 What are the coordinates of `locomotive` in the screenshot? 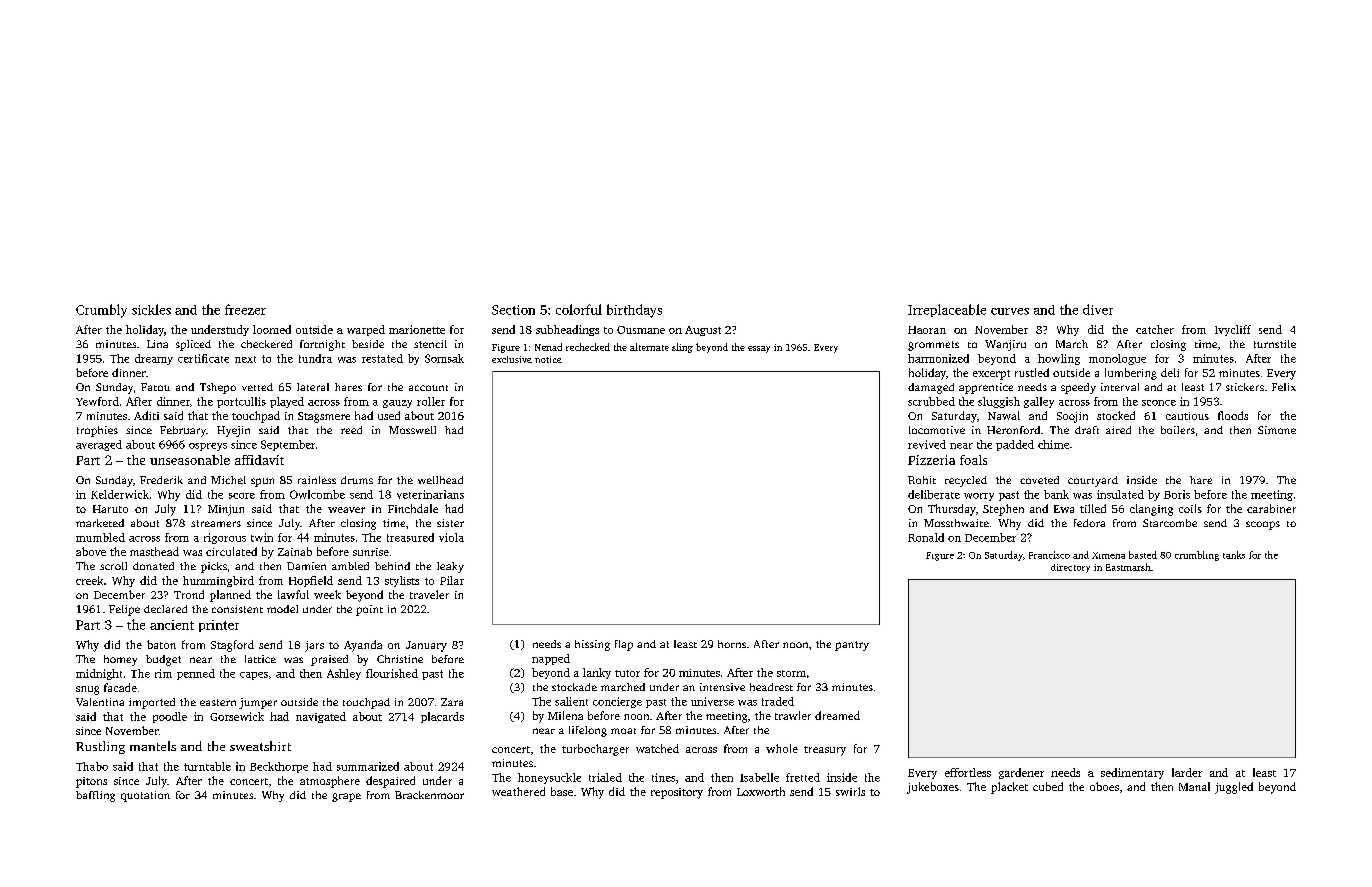 It's located at (937, 430).
